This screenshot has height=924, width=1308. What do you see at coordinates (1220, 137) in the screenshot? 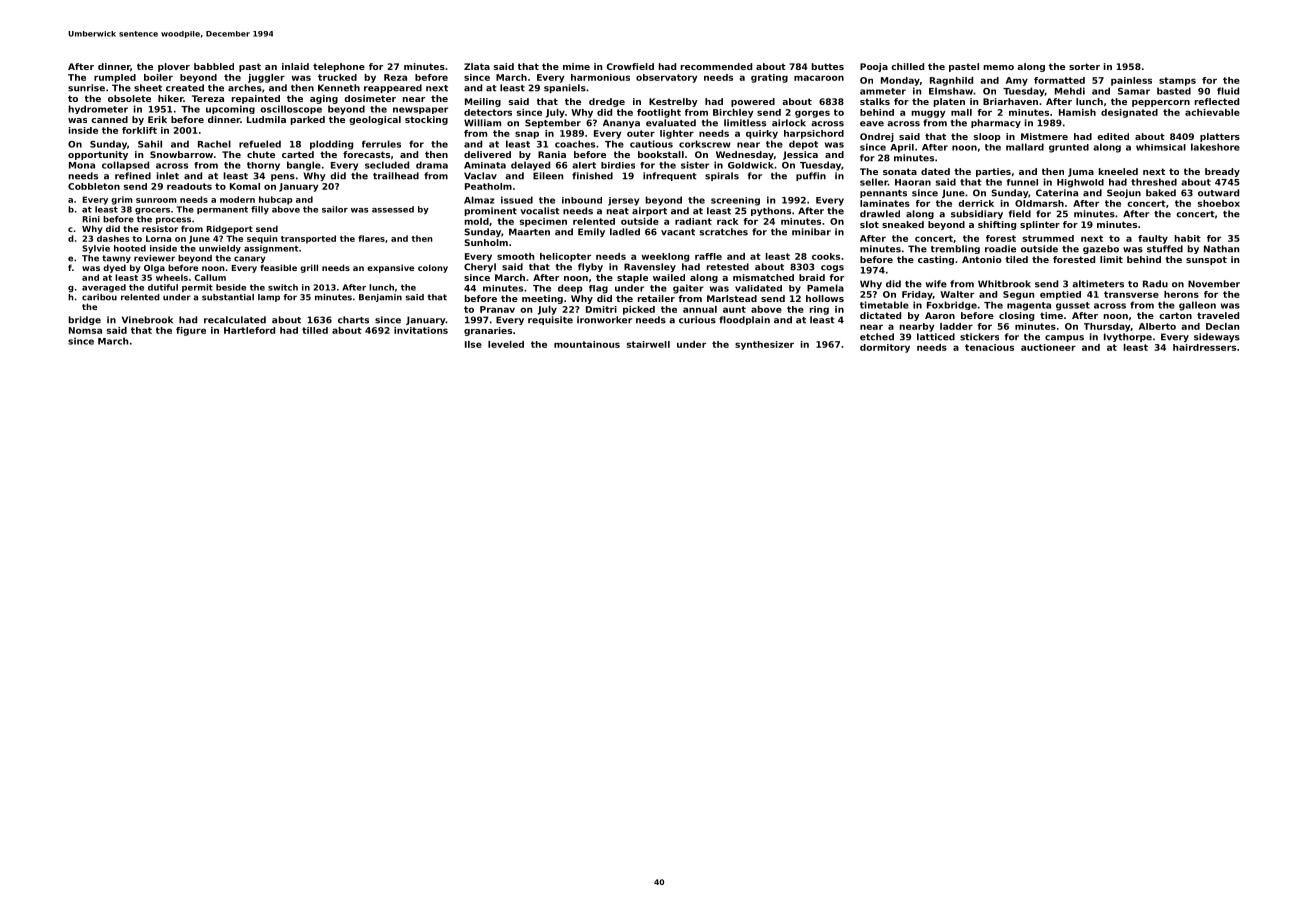
I see `platters` at bounding box center [1220, 137].
